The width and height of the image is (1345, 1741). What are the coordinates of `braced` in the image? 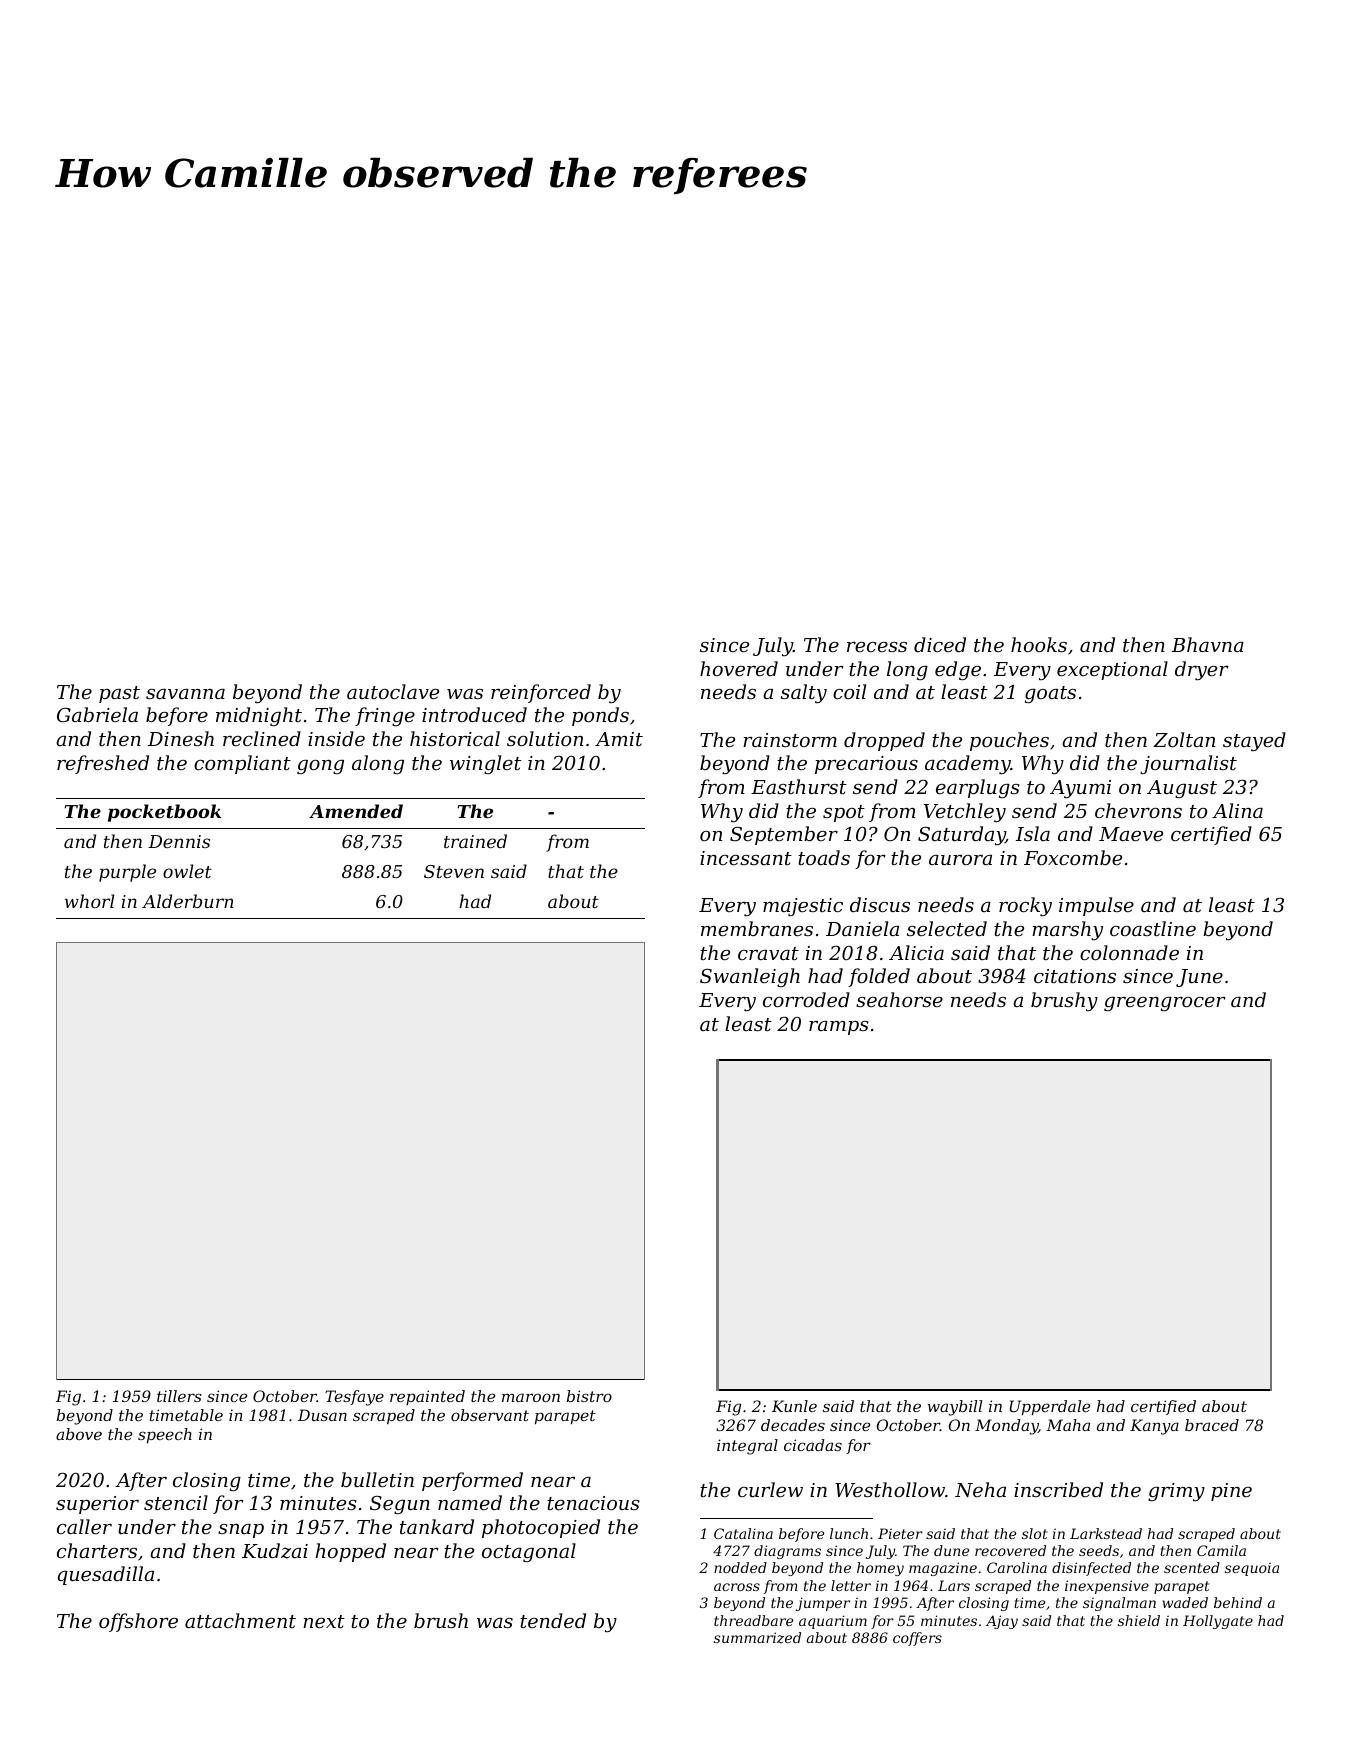 It's located at (1212, 1425).
